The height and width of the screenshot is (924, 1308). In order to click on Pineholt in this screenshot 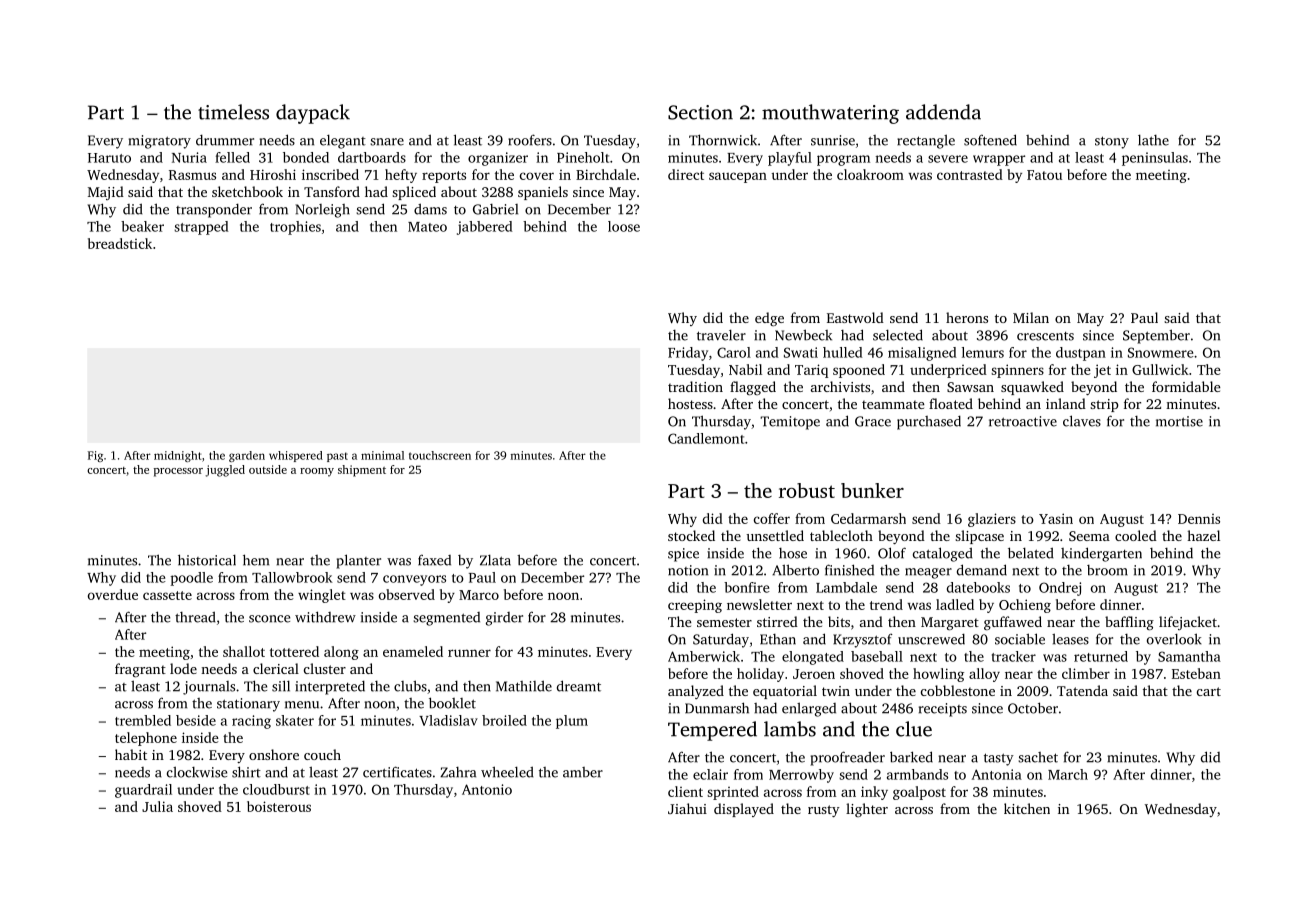, I will do `click(583, 157)`.
